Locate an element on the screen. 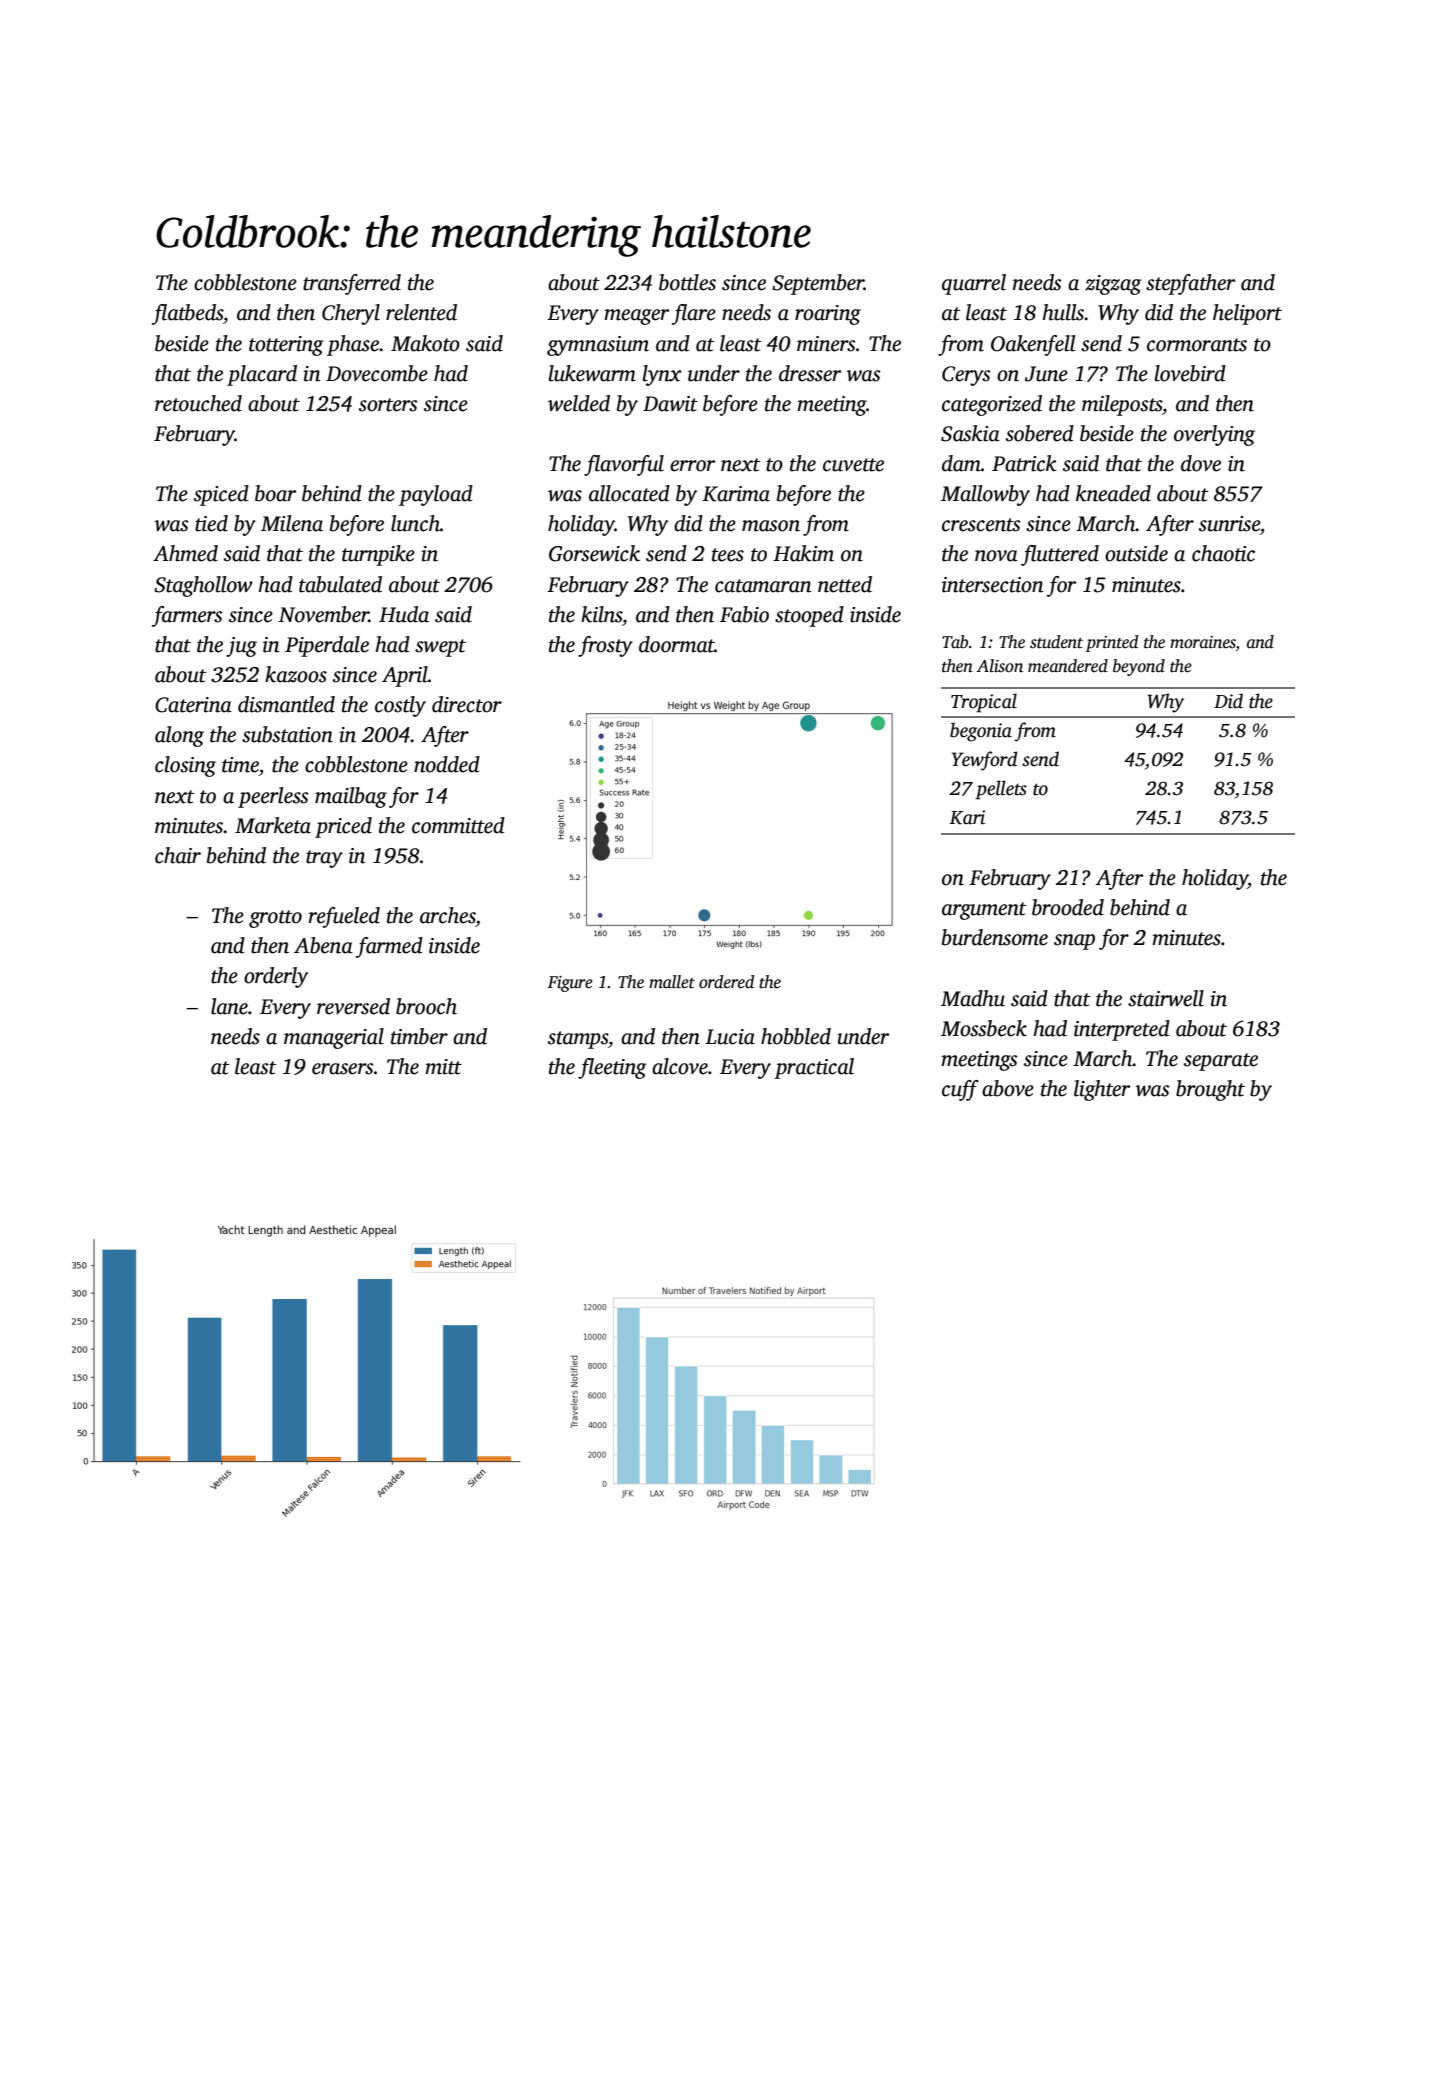 The width and height of the screenshot is (1450, 2100). Tropical is located at coordinates (984, 703).
